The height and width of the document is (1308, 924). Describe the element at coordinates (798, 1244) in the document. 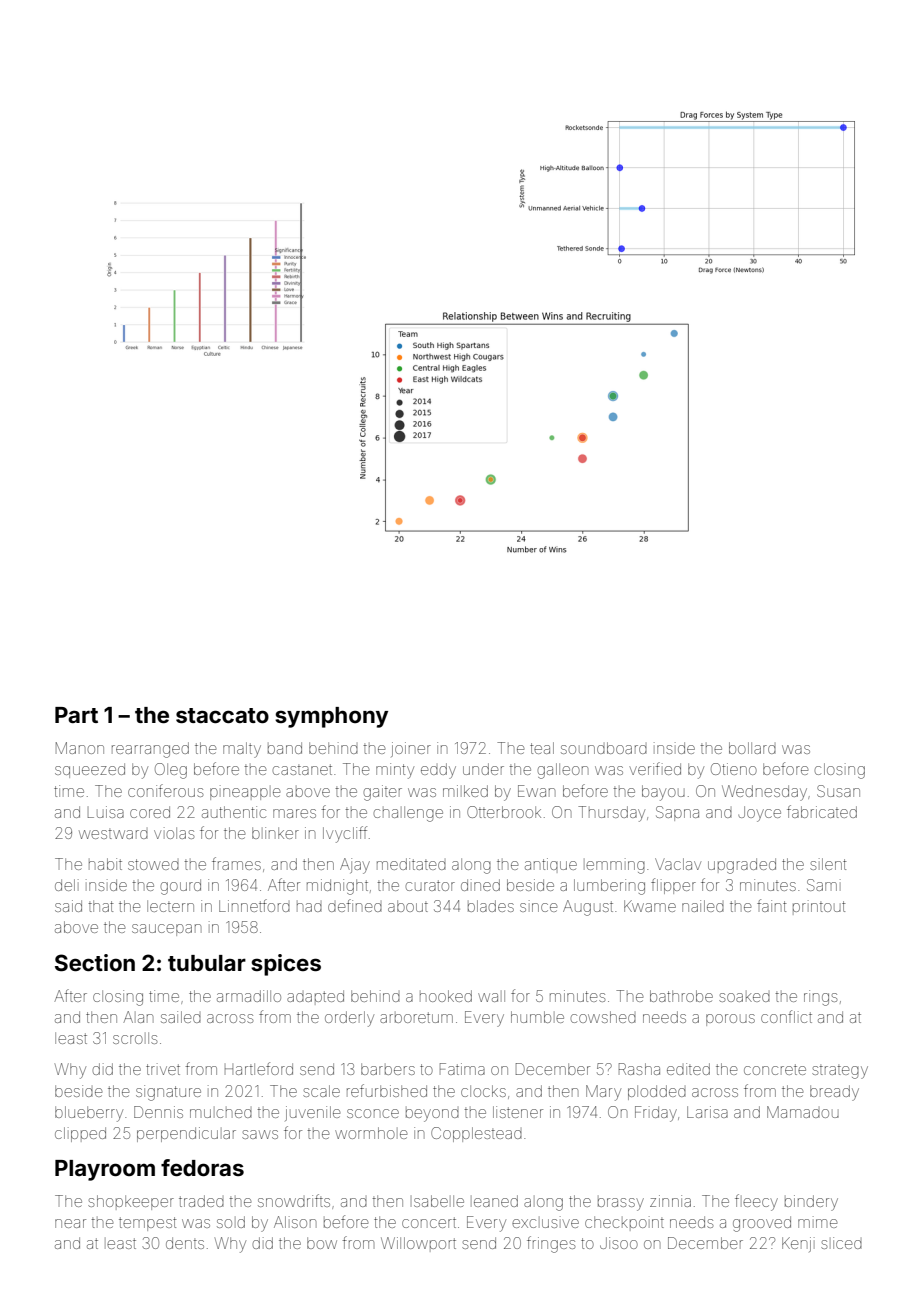

I see `Kenji` at that location.
